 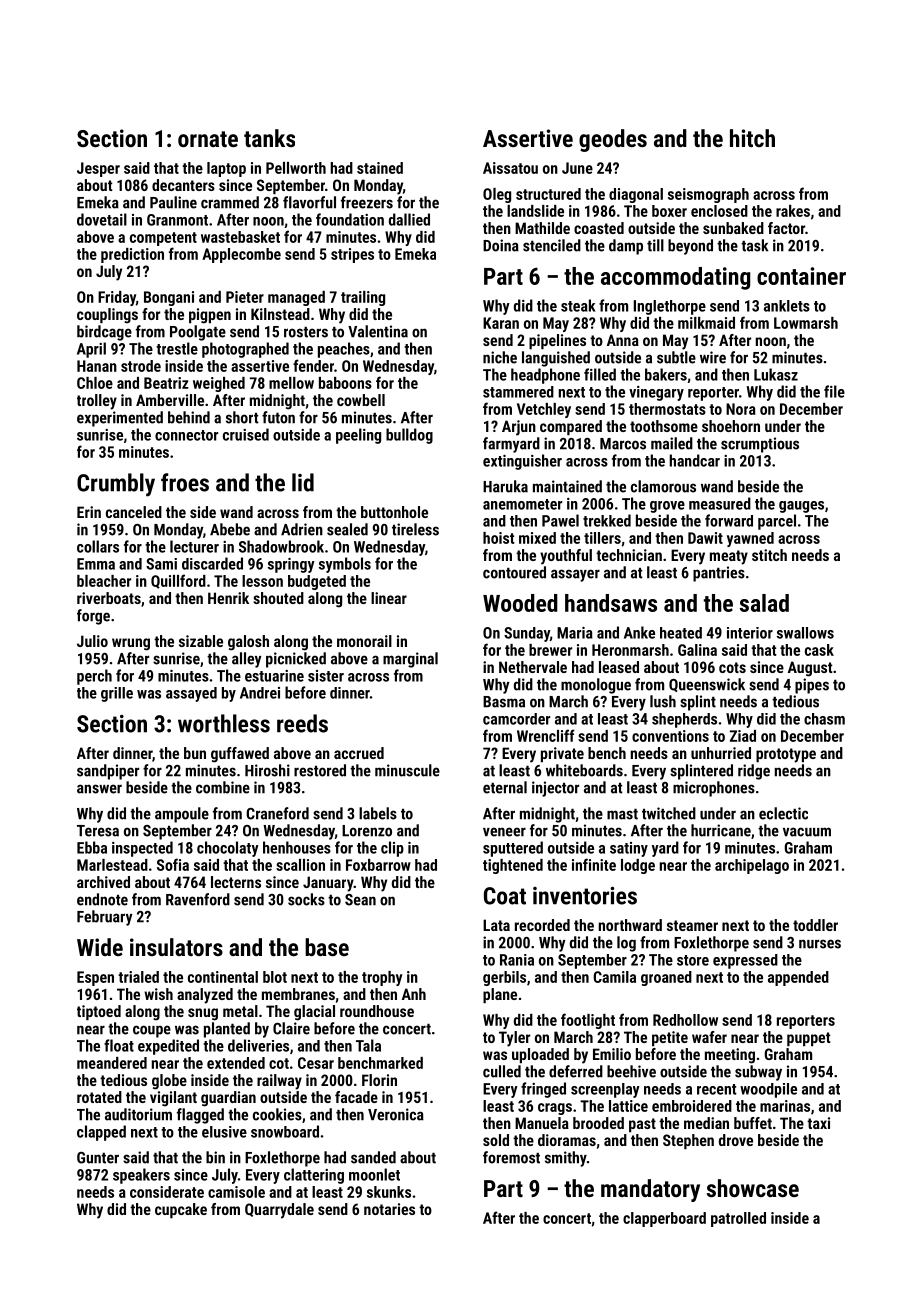 What do you see at coordinates (504, 702) in the screenshot?
I see `Basma` at bounding box center [504, 702].
